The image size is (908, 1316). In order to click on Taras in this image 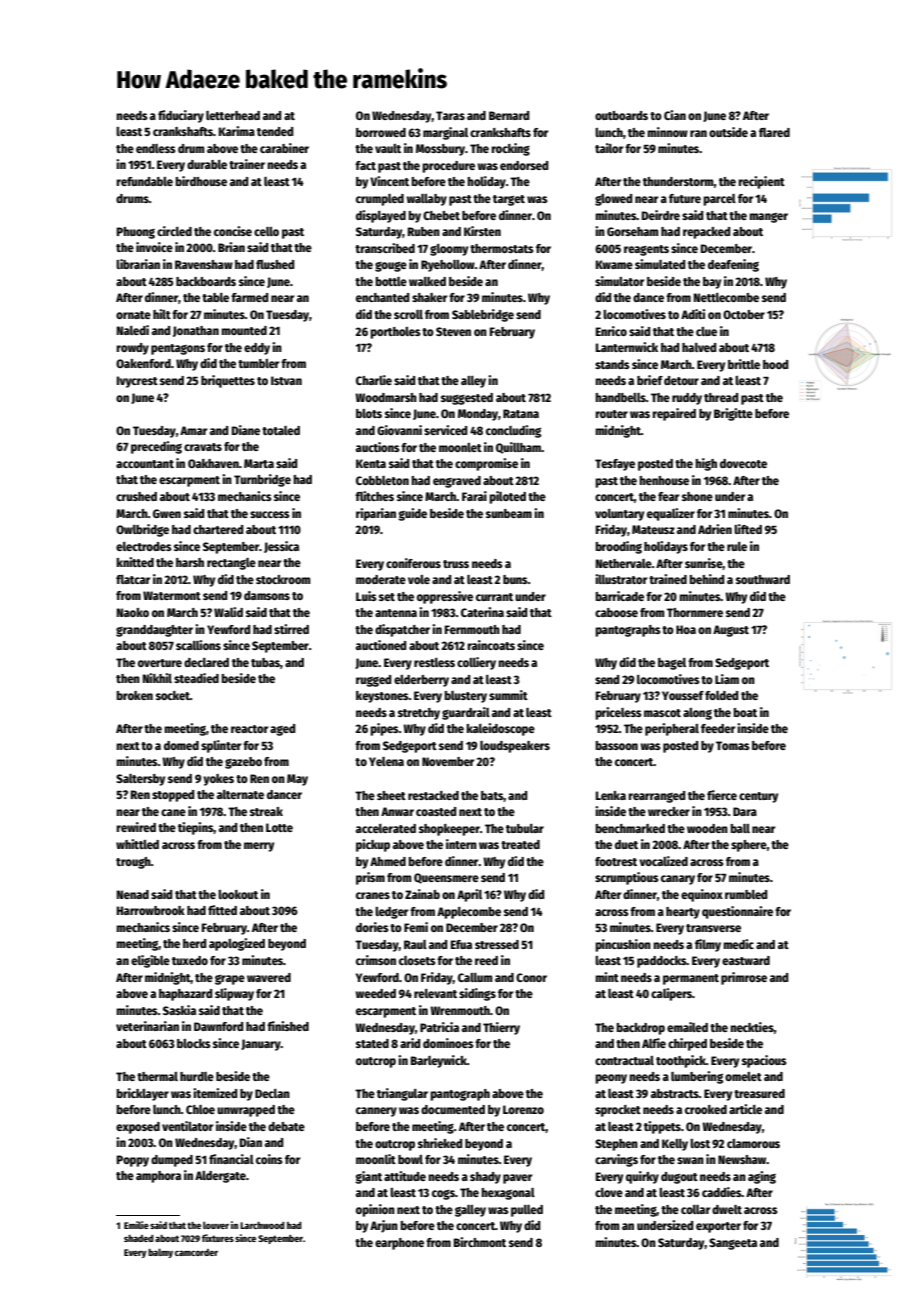, I will do `click(450, 115)`.
